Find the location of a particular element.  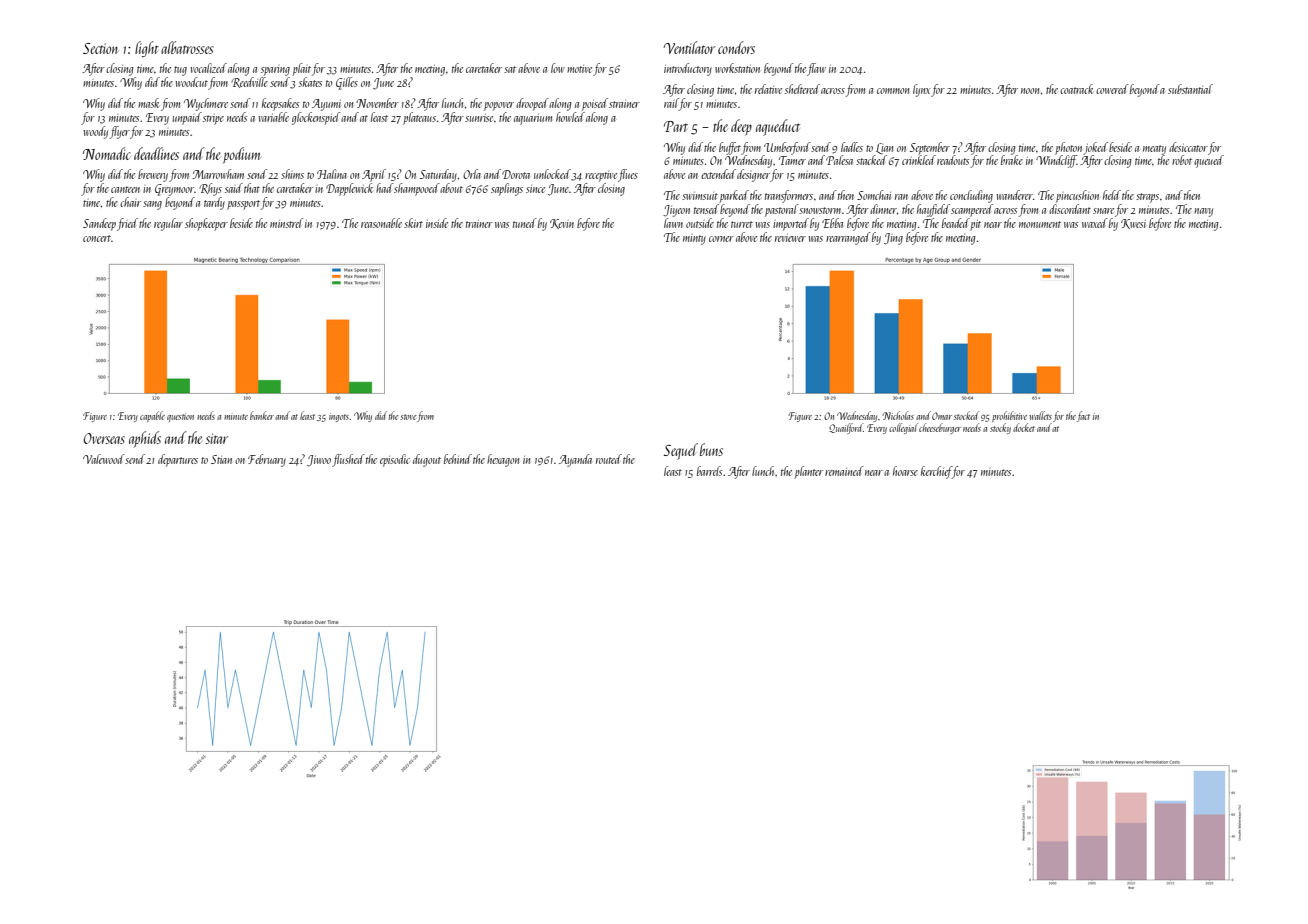

sitar is located at coordinates (216, 438).
